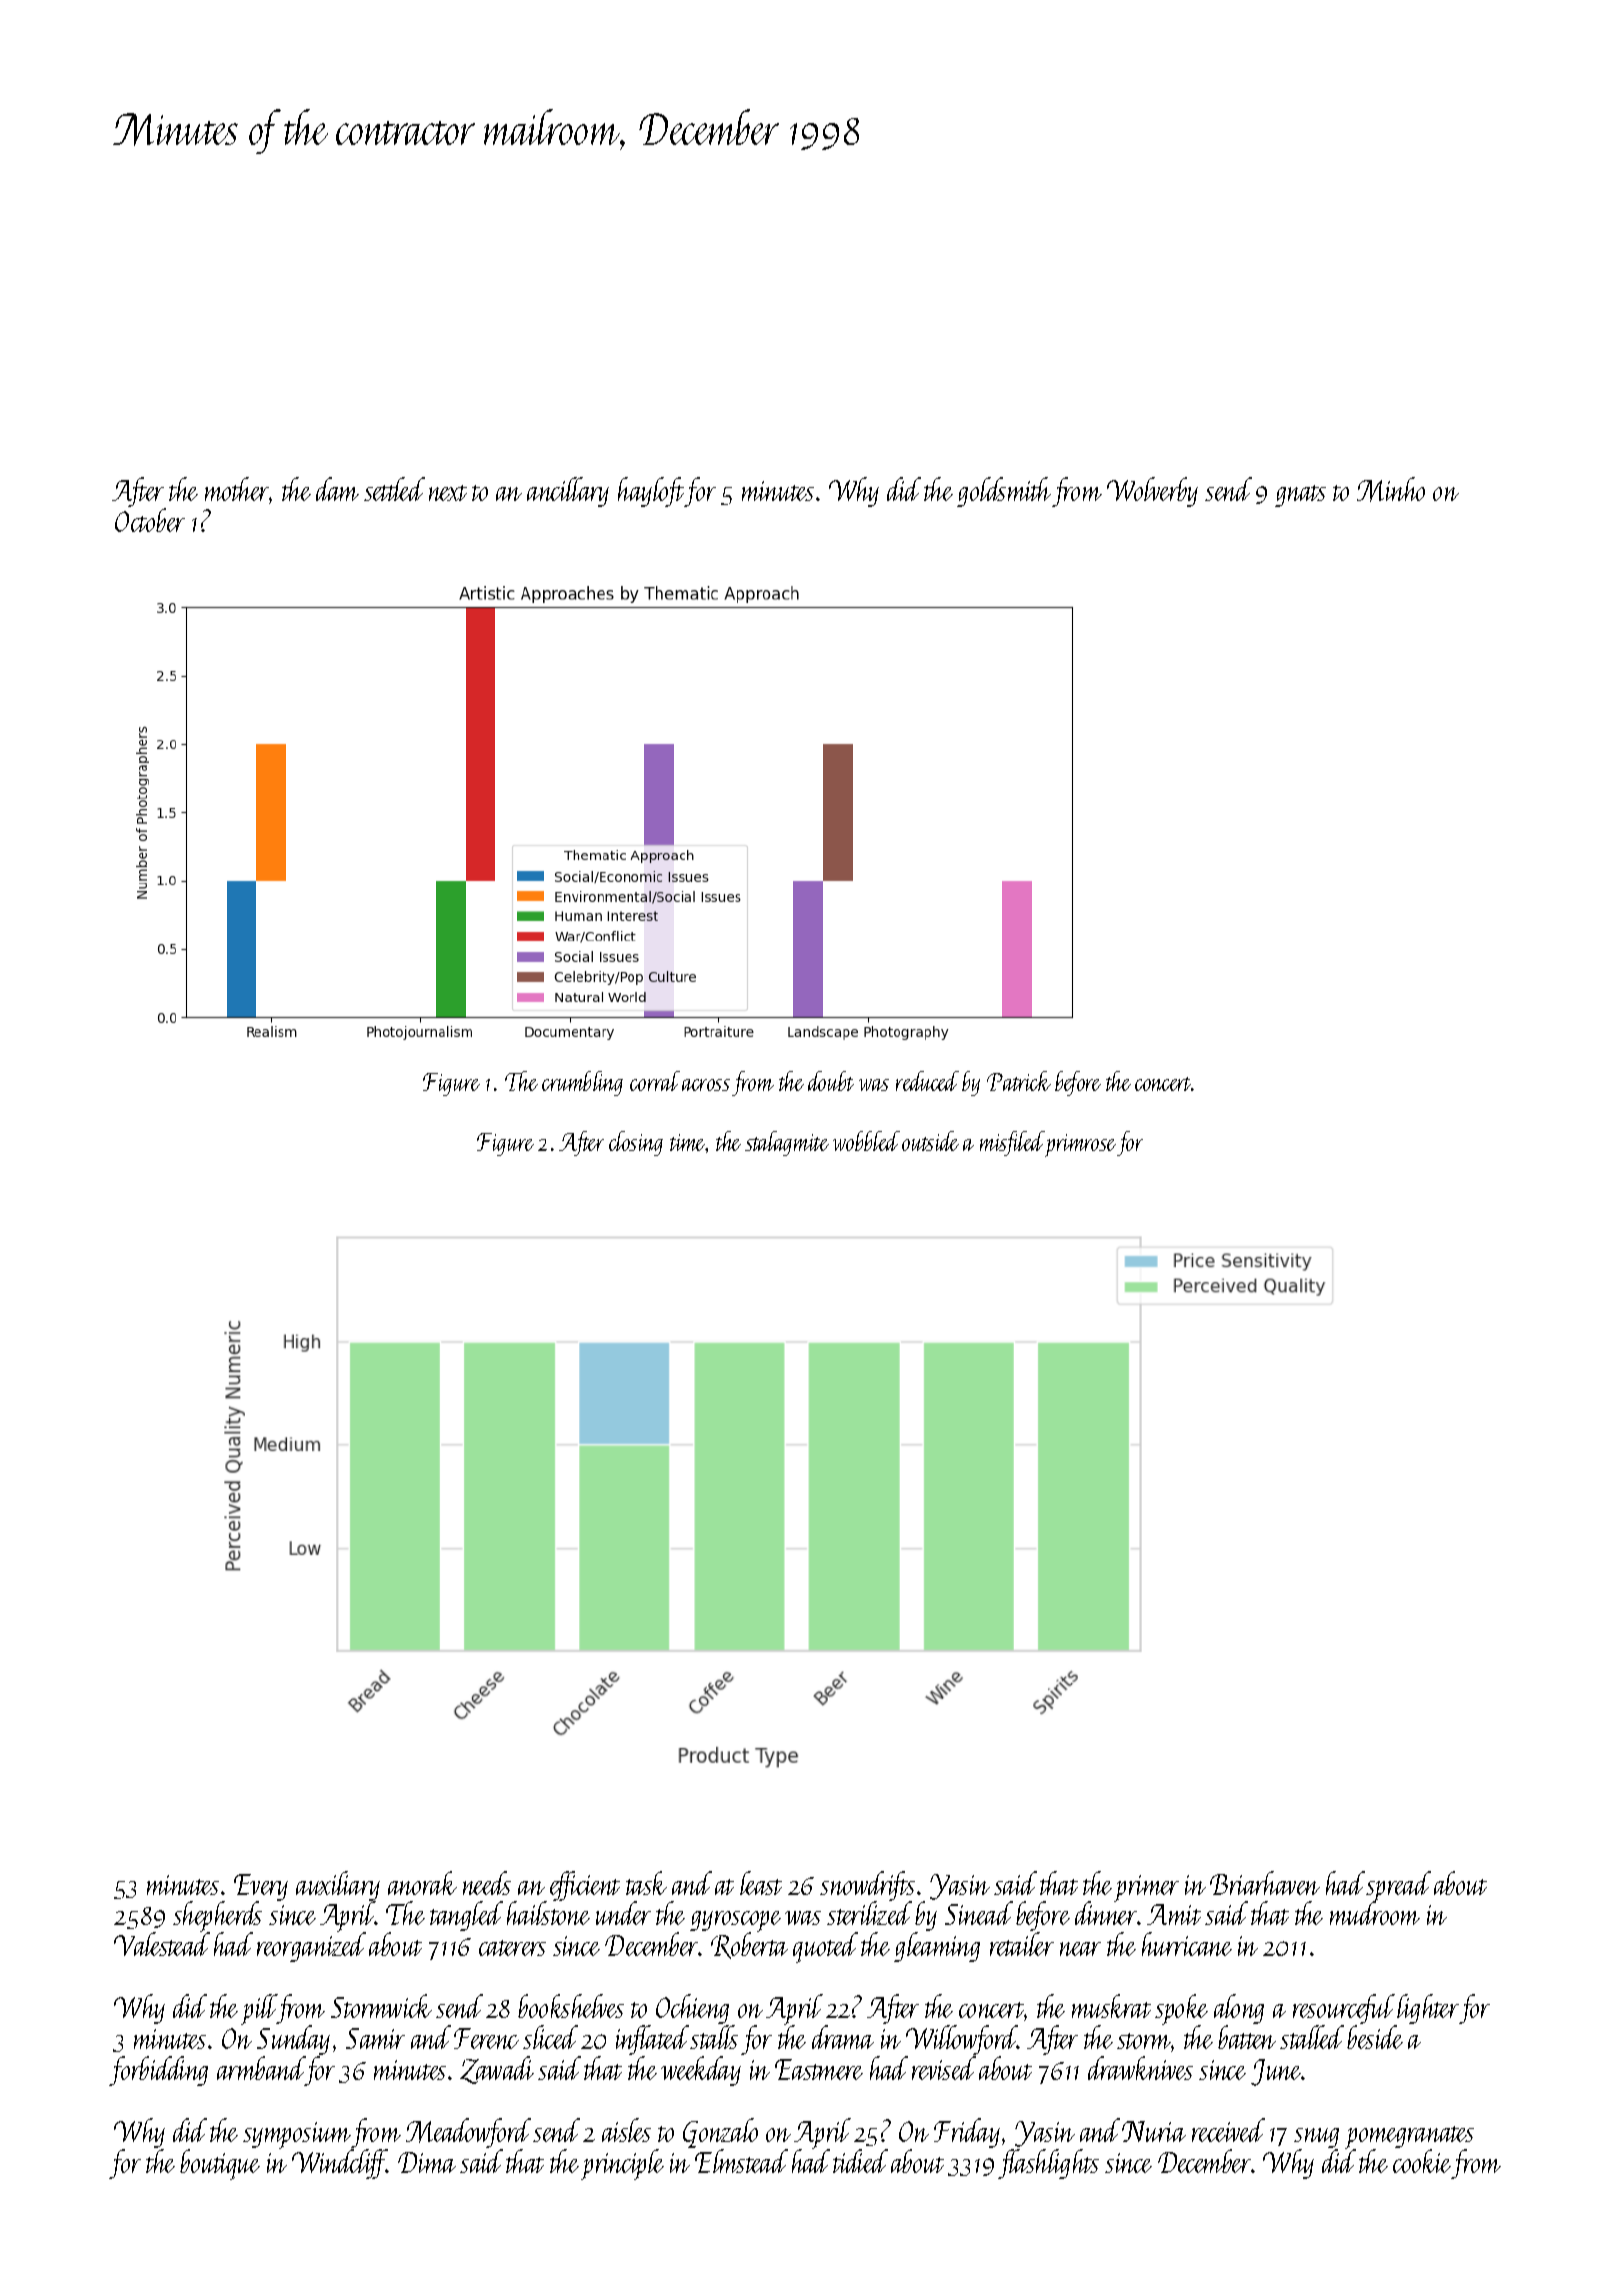  What do you see at coordinates (1391, 489) in the document?
I see `Minho` at bounding box center [1391, 489].
